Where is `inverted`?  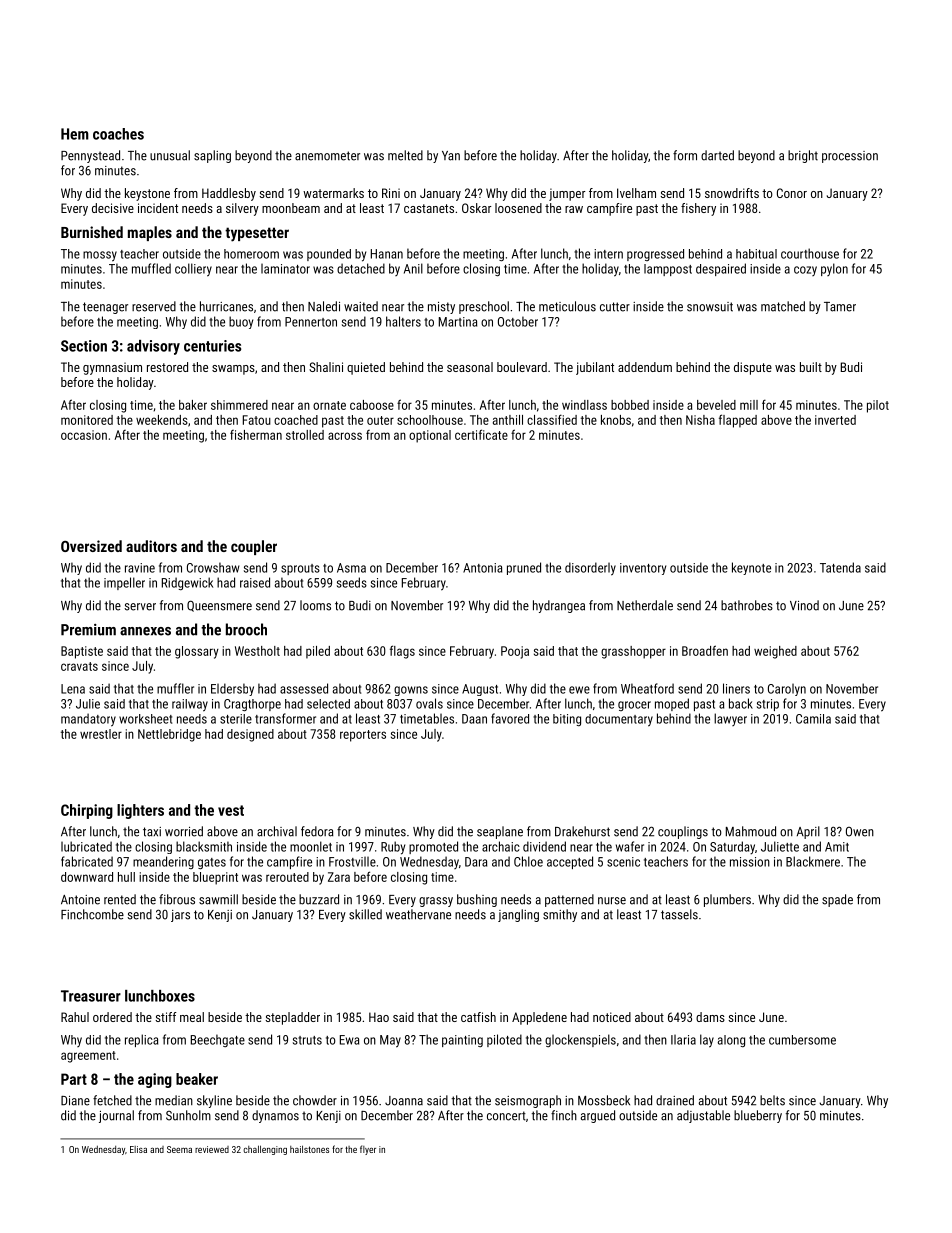
inverted is located at coordinates (835, 420).
